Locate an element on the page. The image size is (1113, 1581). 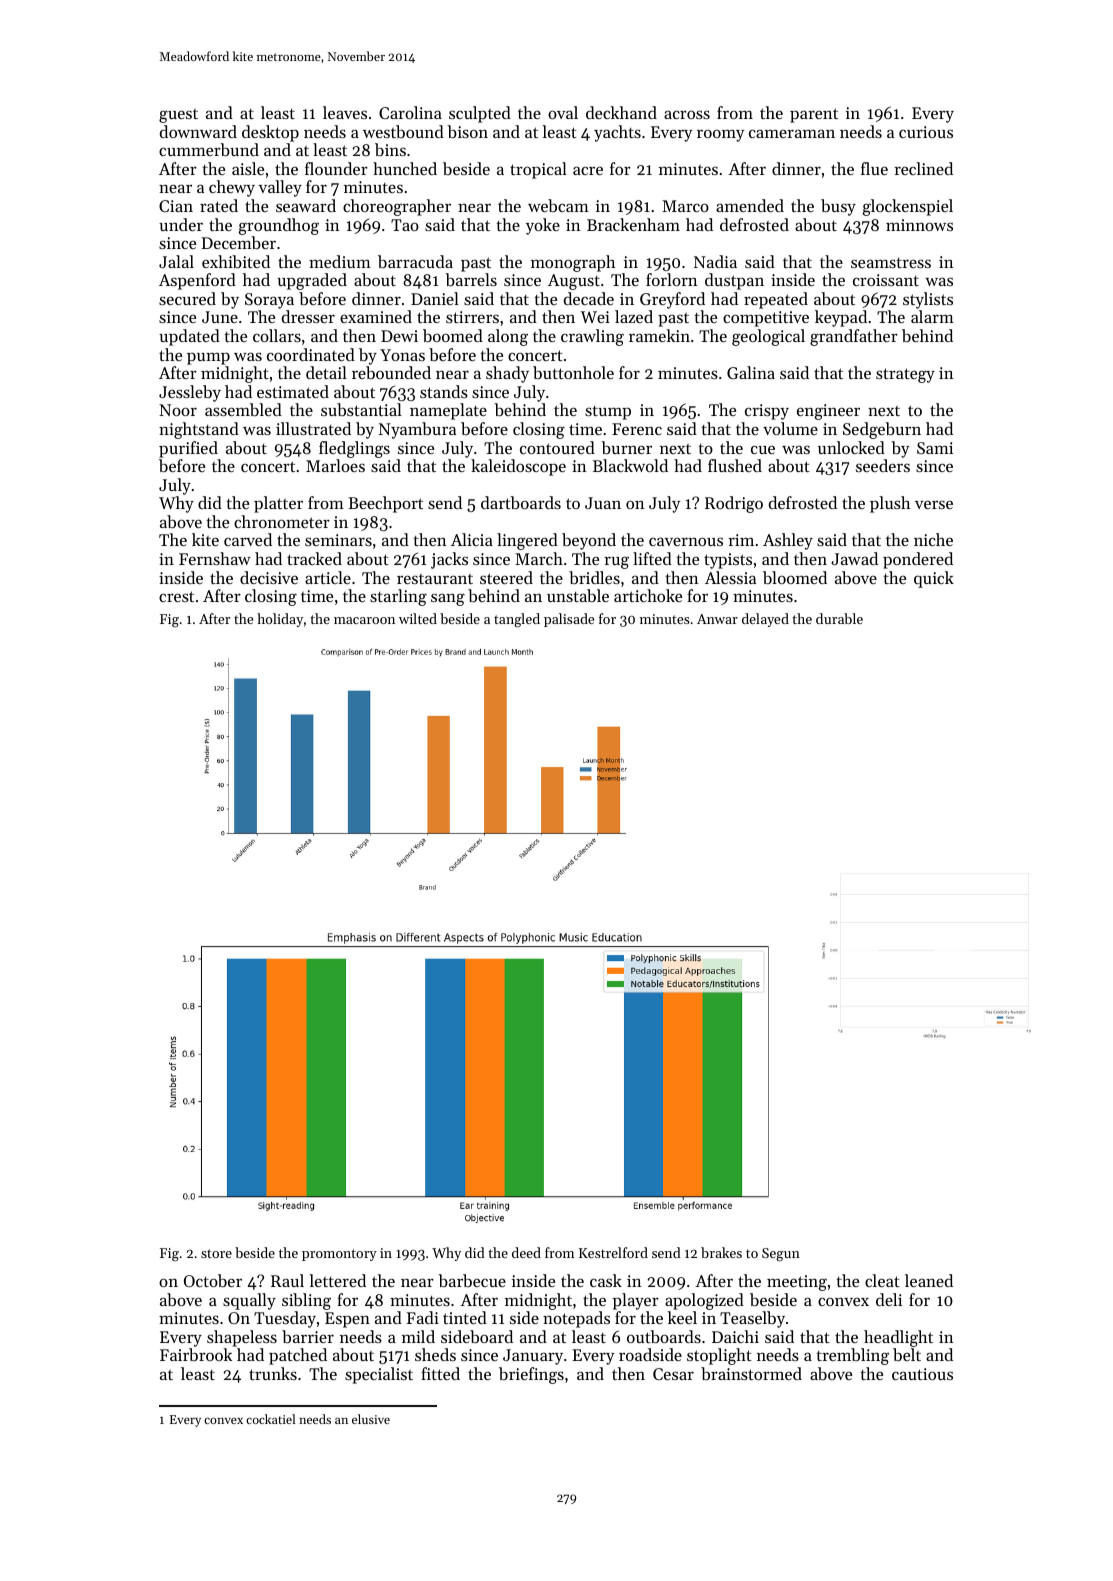
elusive is located at coordinates (371, 1419).
